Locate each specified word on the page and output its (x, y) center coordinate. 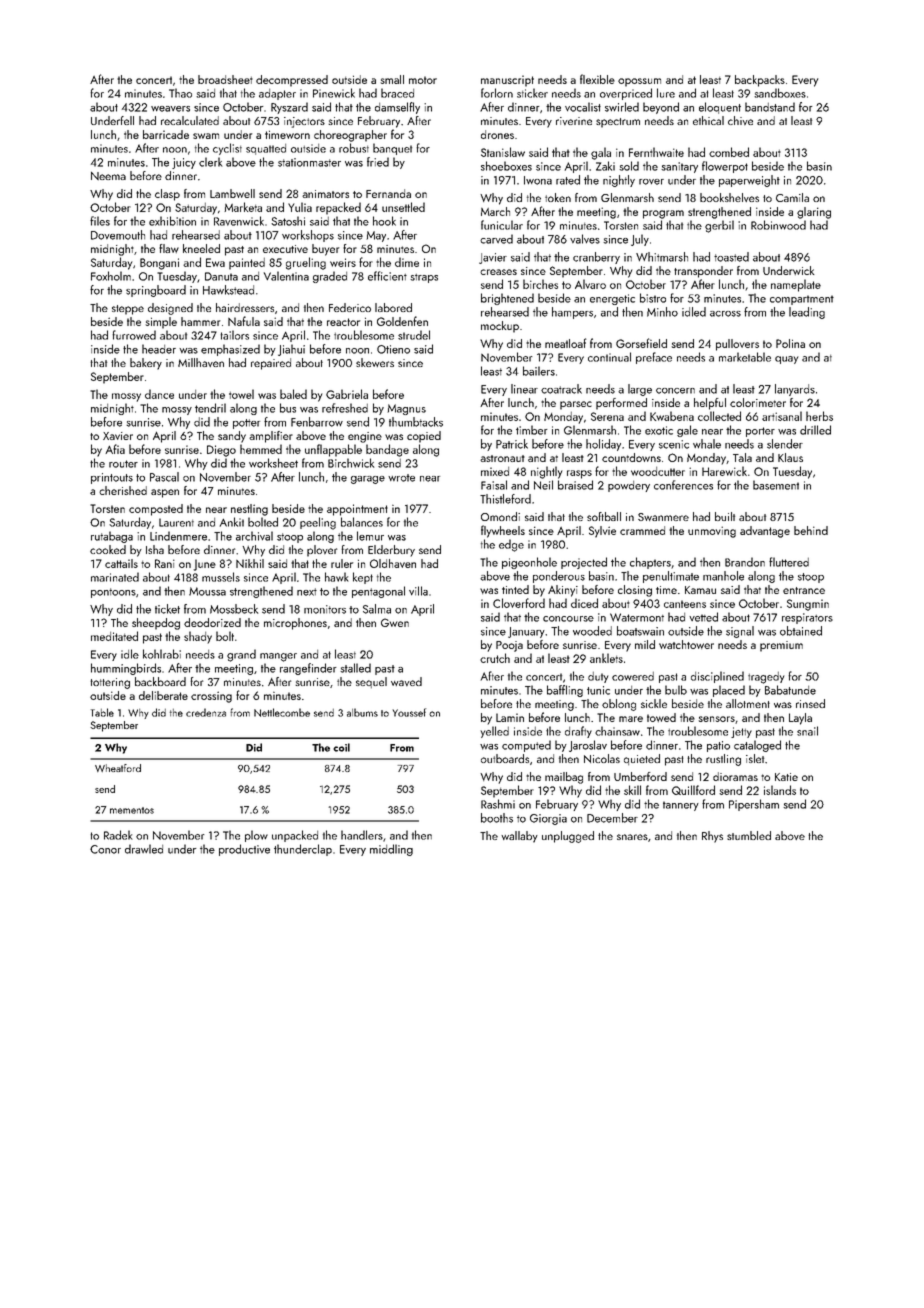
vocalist (583, 107)
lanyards (795, 390)
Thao (180, 93)
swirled (622, 107)
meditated (114, 636)
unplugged (568, 837)
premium (781, 646)
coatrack (561, 389)
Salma (377, 609)
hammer (200, 321)
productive (244, 850)
